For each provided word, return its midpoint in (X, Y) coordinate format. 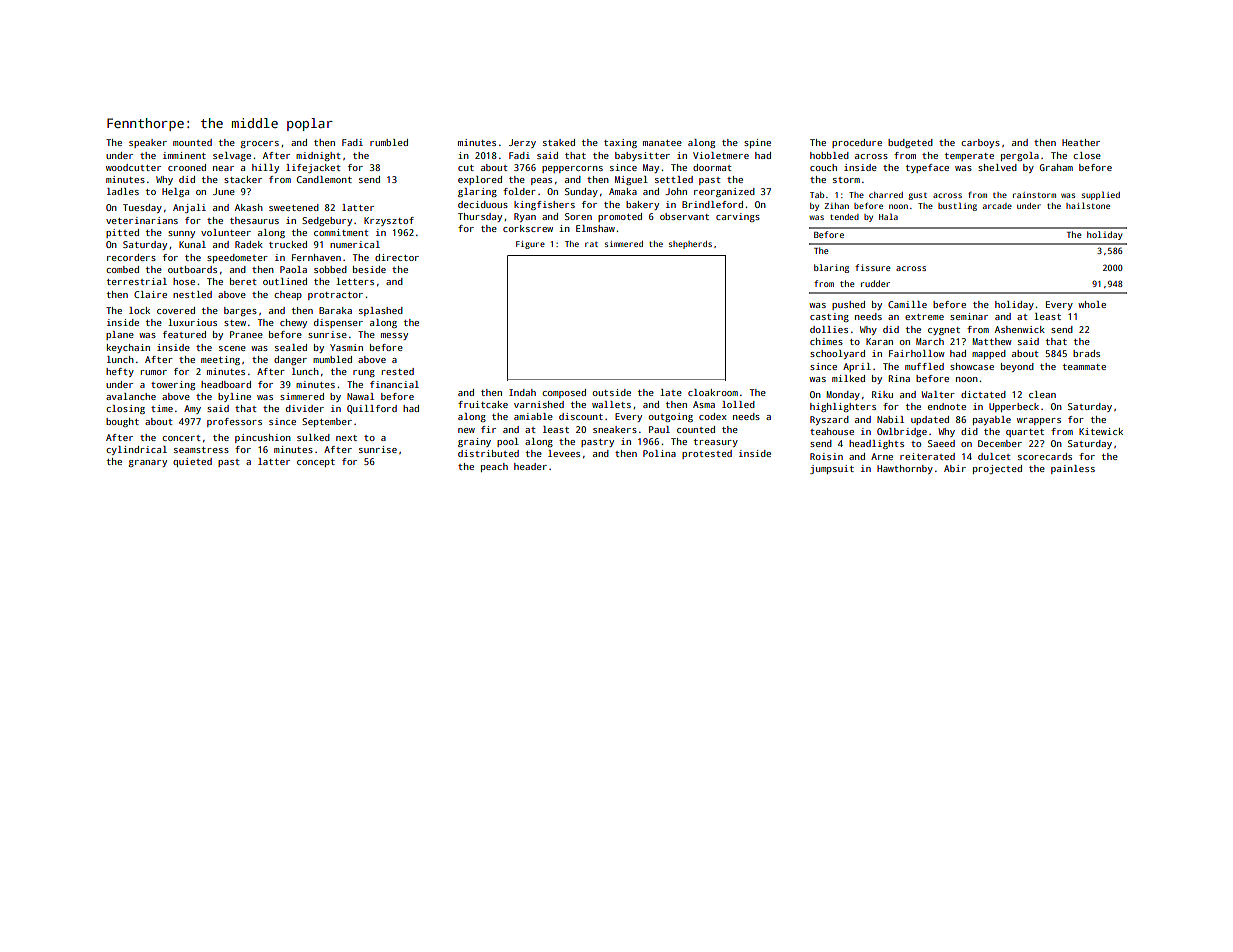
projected (997, 469)
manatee (662, 143)
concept (316, 463)
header (530, 466)
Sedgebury (327, 221)
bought (122, 422)
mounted (192, 142)
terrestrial (137, 281)
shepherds (690, 245)
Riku (882, 394)
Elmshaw (595, 228)
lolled (738, 404)
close (1087, 155)
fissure (873, 267)
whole (1092, 304)
